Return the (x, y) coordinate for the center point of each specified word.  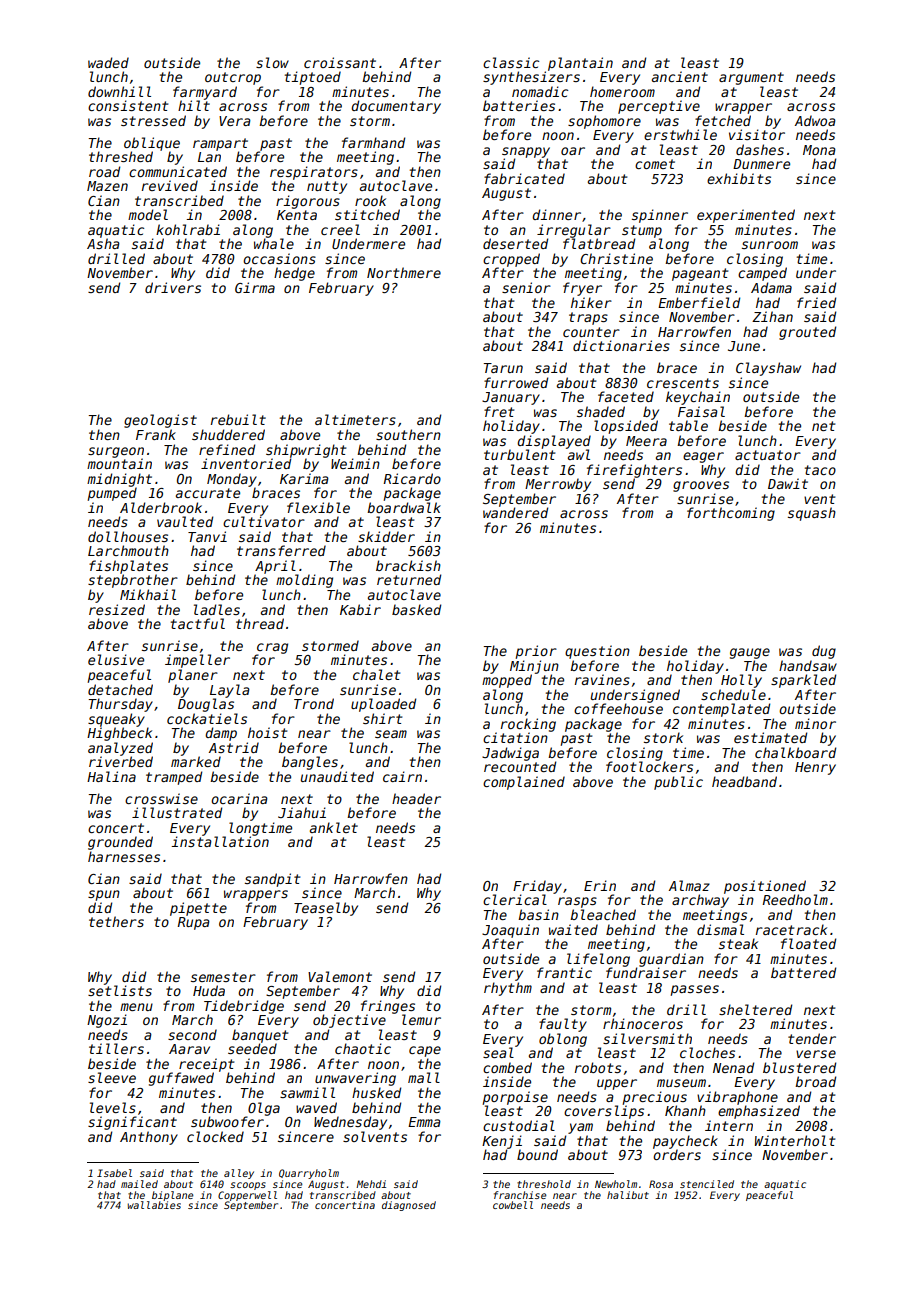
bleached (603, 914)
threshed (121, 156)
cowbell (513, 1205)
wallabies (154, 1205)
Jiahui (302, 812)
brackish (408, 565)
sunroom (770, 245)
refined (227, 449)
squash (812, 514)
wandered (515, 512)
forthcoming (731, 514)
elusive (116, 659)
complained (524, 783)
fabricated (524, 178)
